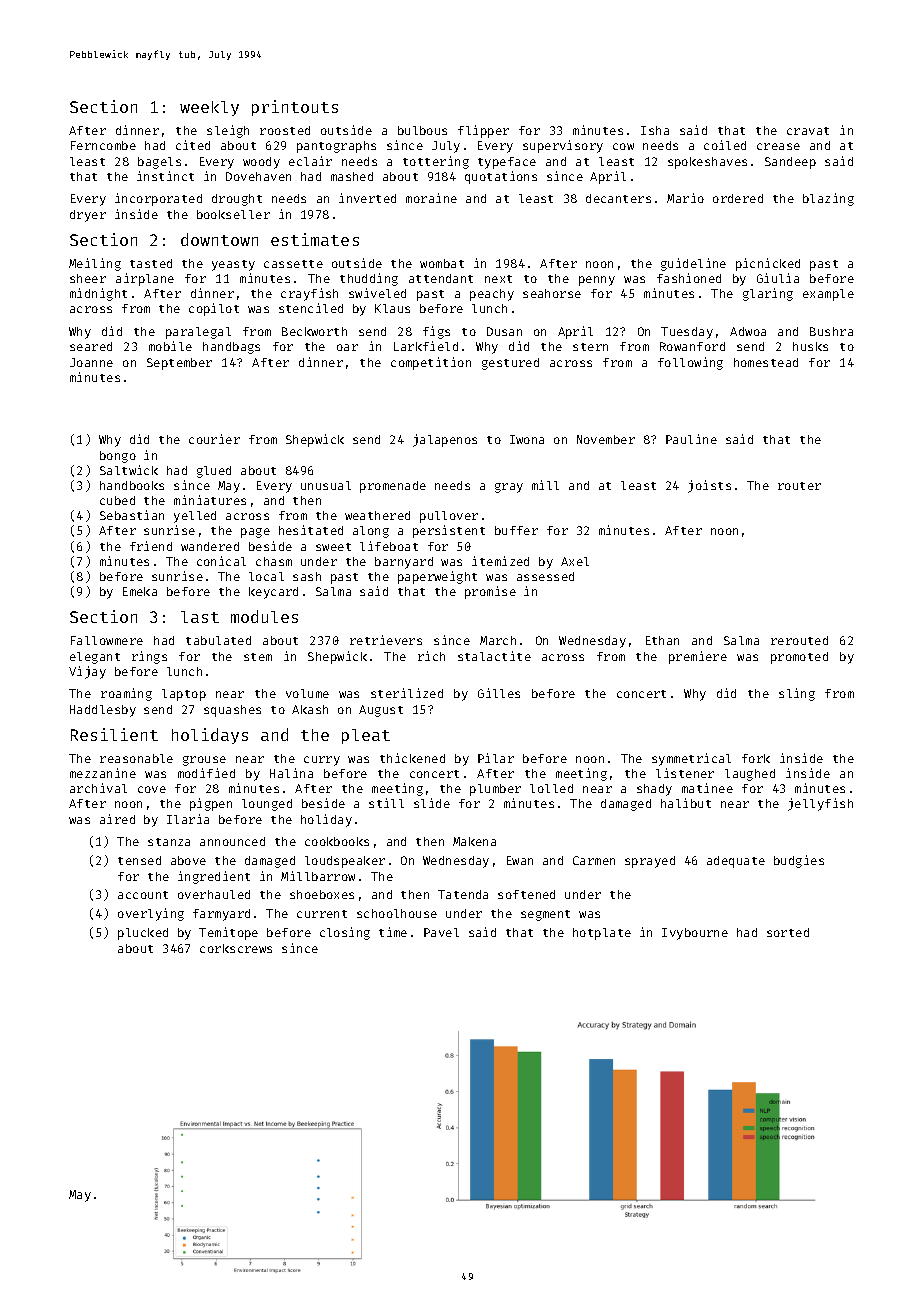 The height and width of the image is (1308, 924). What do you see at coordinates (103, 773) in the image?
I see `mezzanine` at bounding box center [103, 773].
